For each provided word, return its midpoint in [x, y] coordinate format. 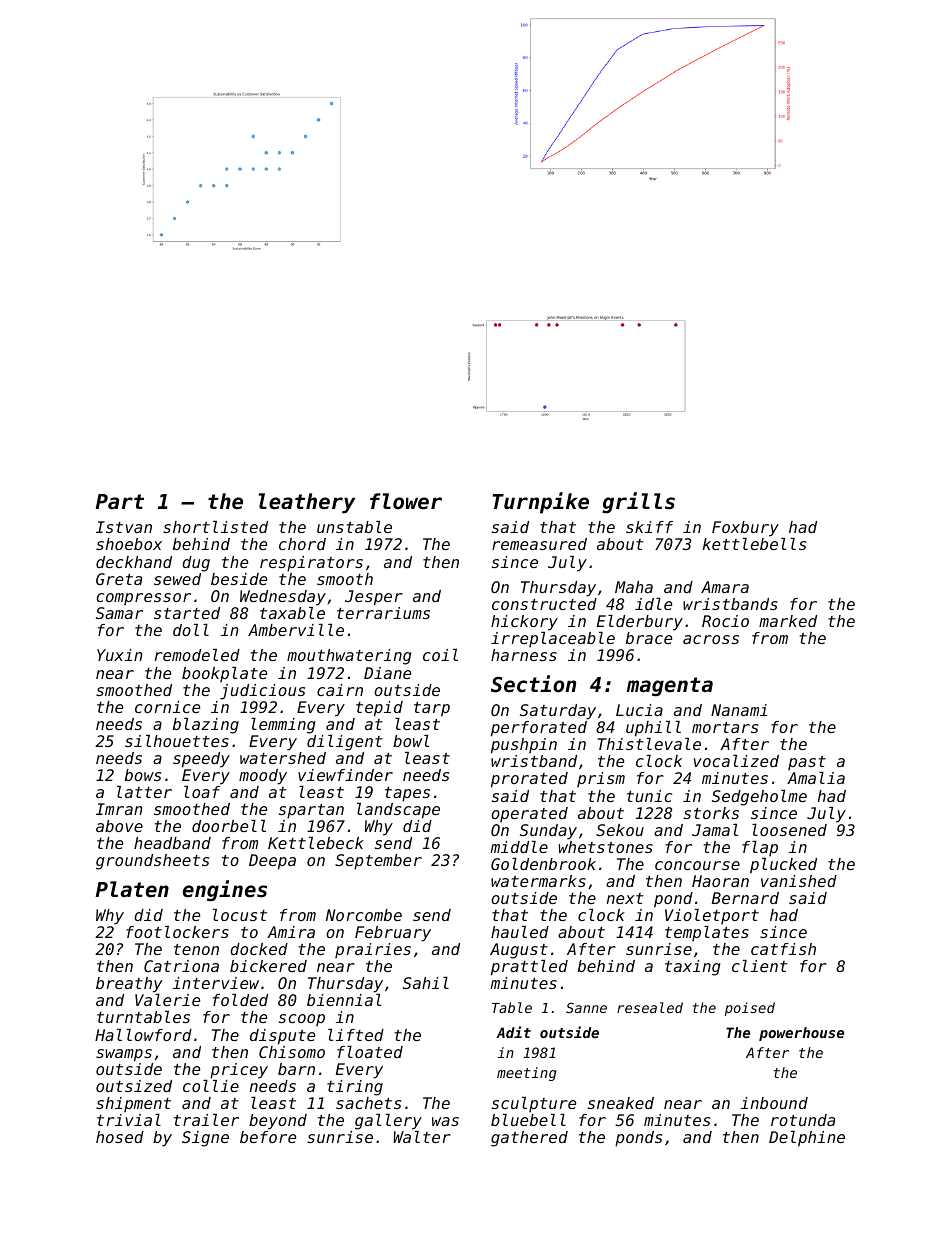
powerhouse [801, 1034]
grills [638, 502]
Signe [205, 1139]
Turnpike [541, 503]
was [445, 1121]
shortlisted [215, 527]
